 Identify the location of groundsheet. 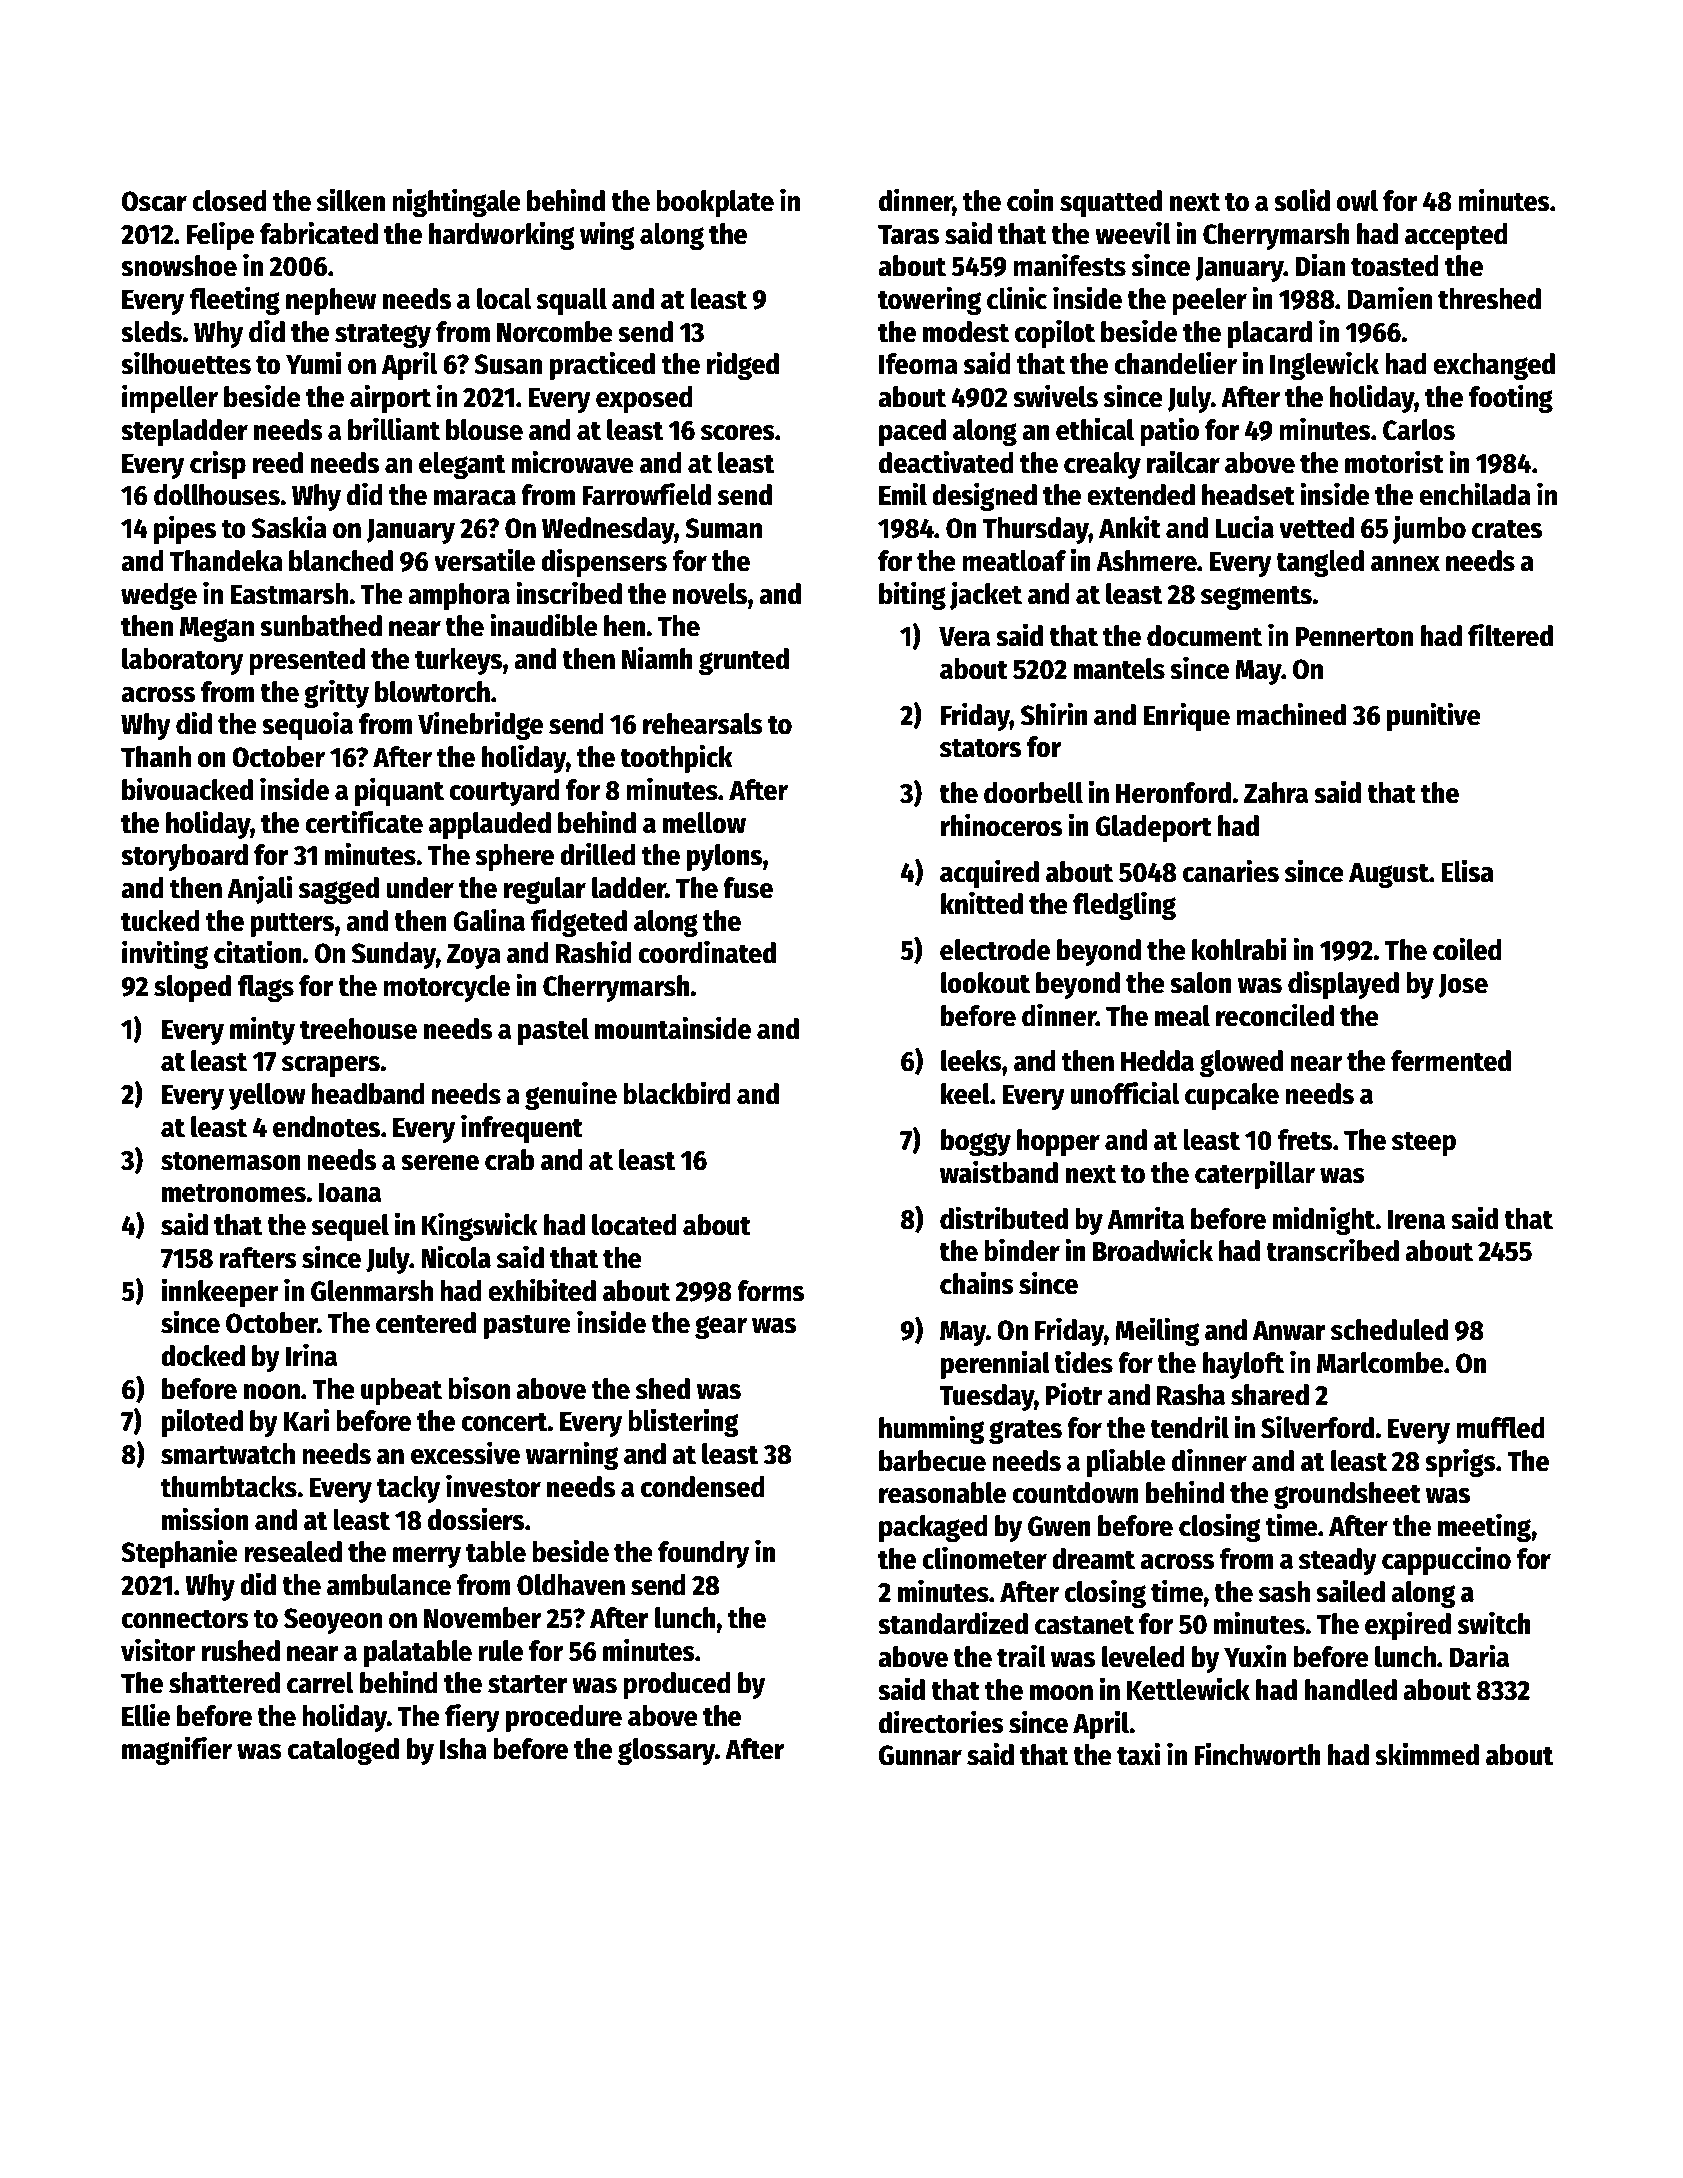
(1347, 1495).
